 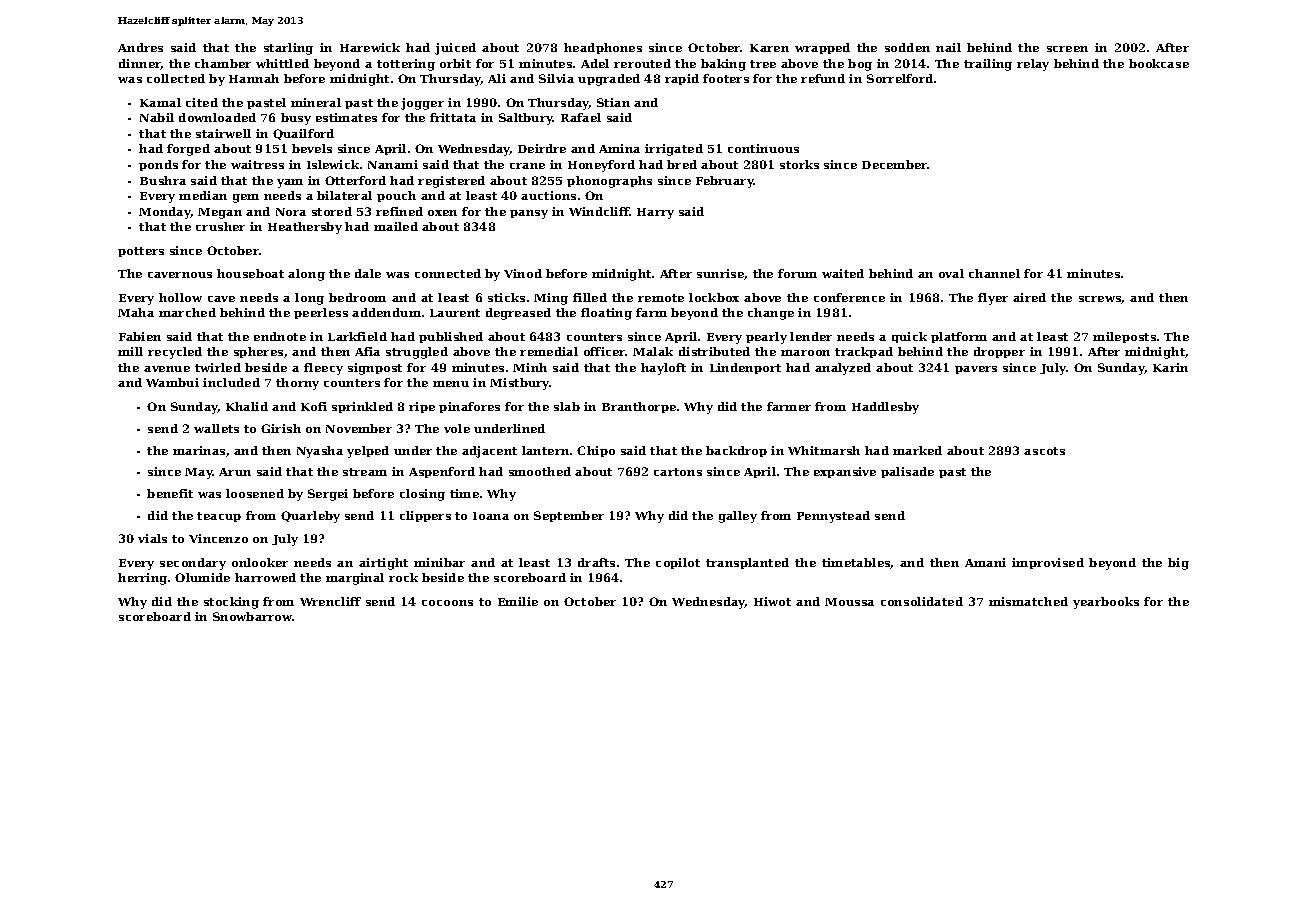 What do you see at coordinates (769, 48) in the image?
I see `Karen` at bounding box center [769, 48].
